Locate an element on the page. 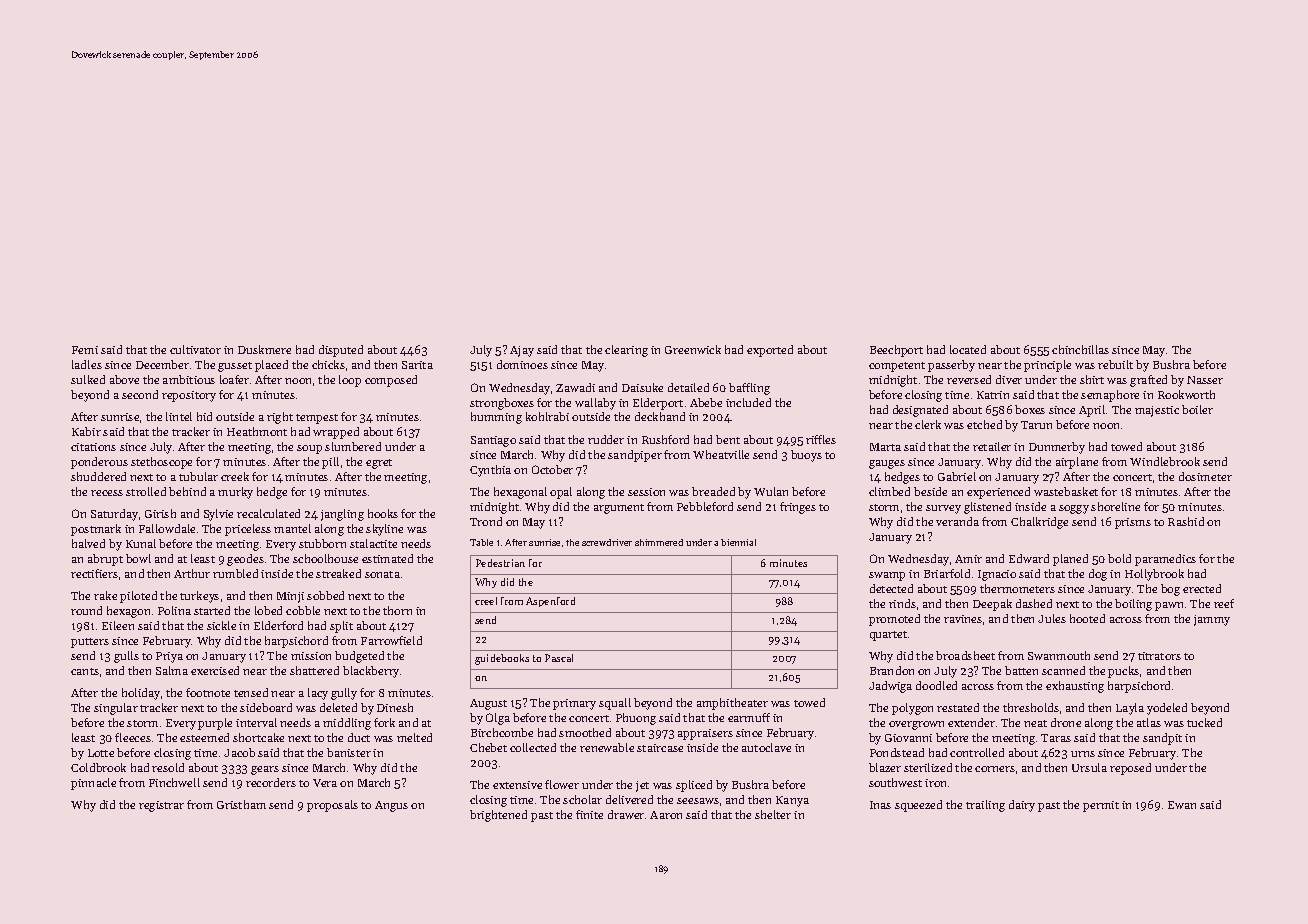 The image size is (1308, 924). diver is located at coordinates (1009, 379).
